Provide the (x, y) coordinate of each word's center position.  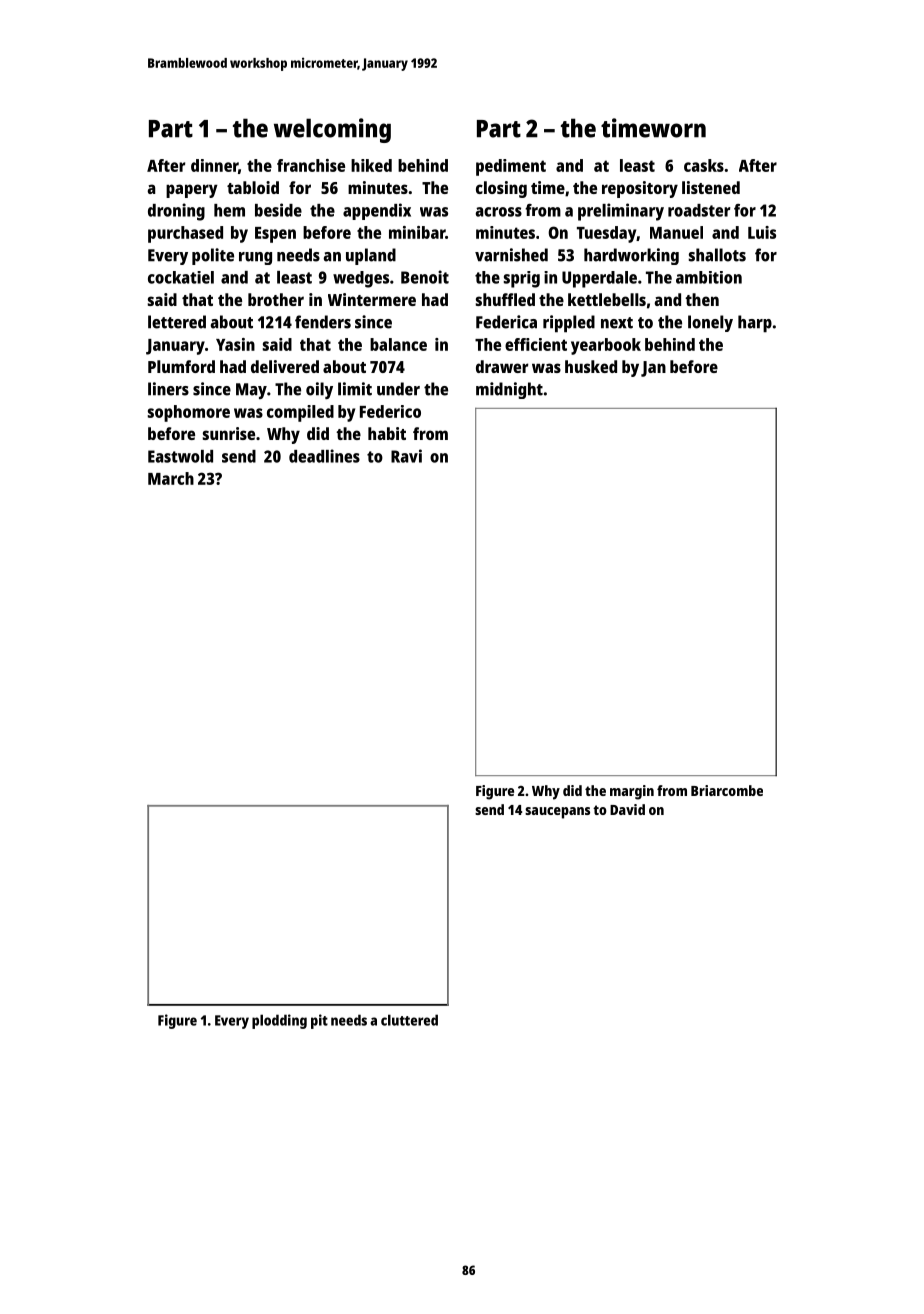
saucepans (557, 813)
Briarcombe (727, 790)
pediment (511, 167)
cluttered (409, 1020)
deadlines (324, 456)
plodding (279, 1021)
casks (704, 165)
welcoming (332, 130)
